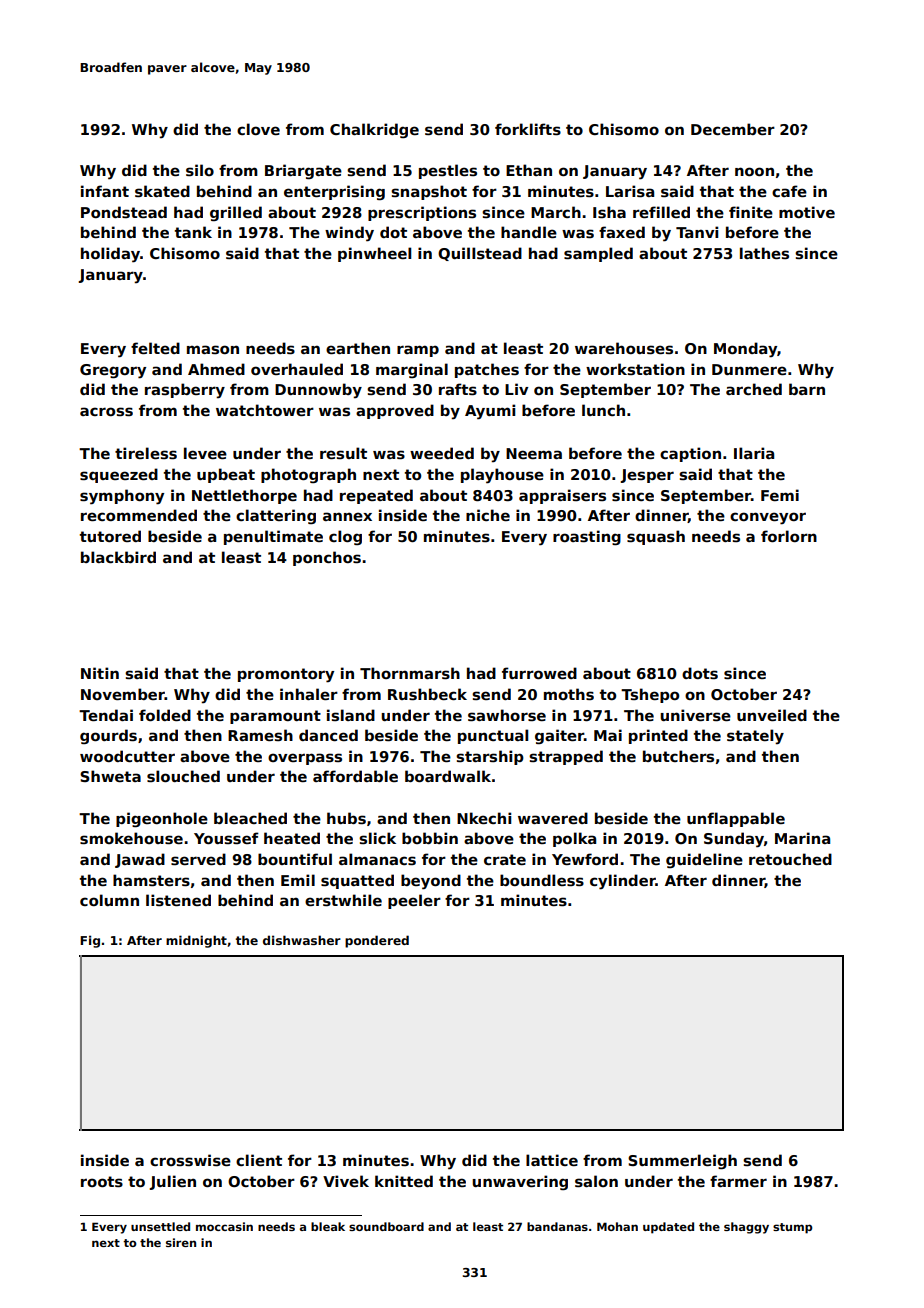 This screenshot has height=1308, width=924. I want to click on island, so click(351, 715).
